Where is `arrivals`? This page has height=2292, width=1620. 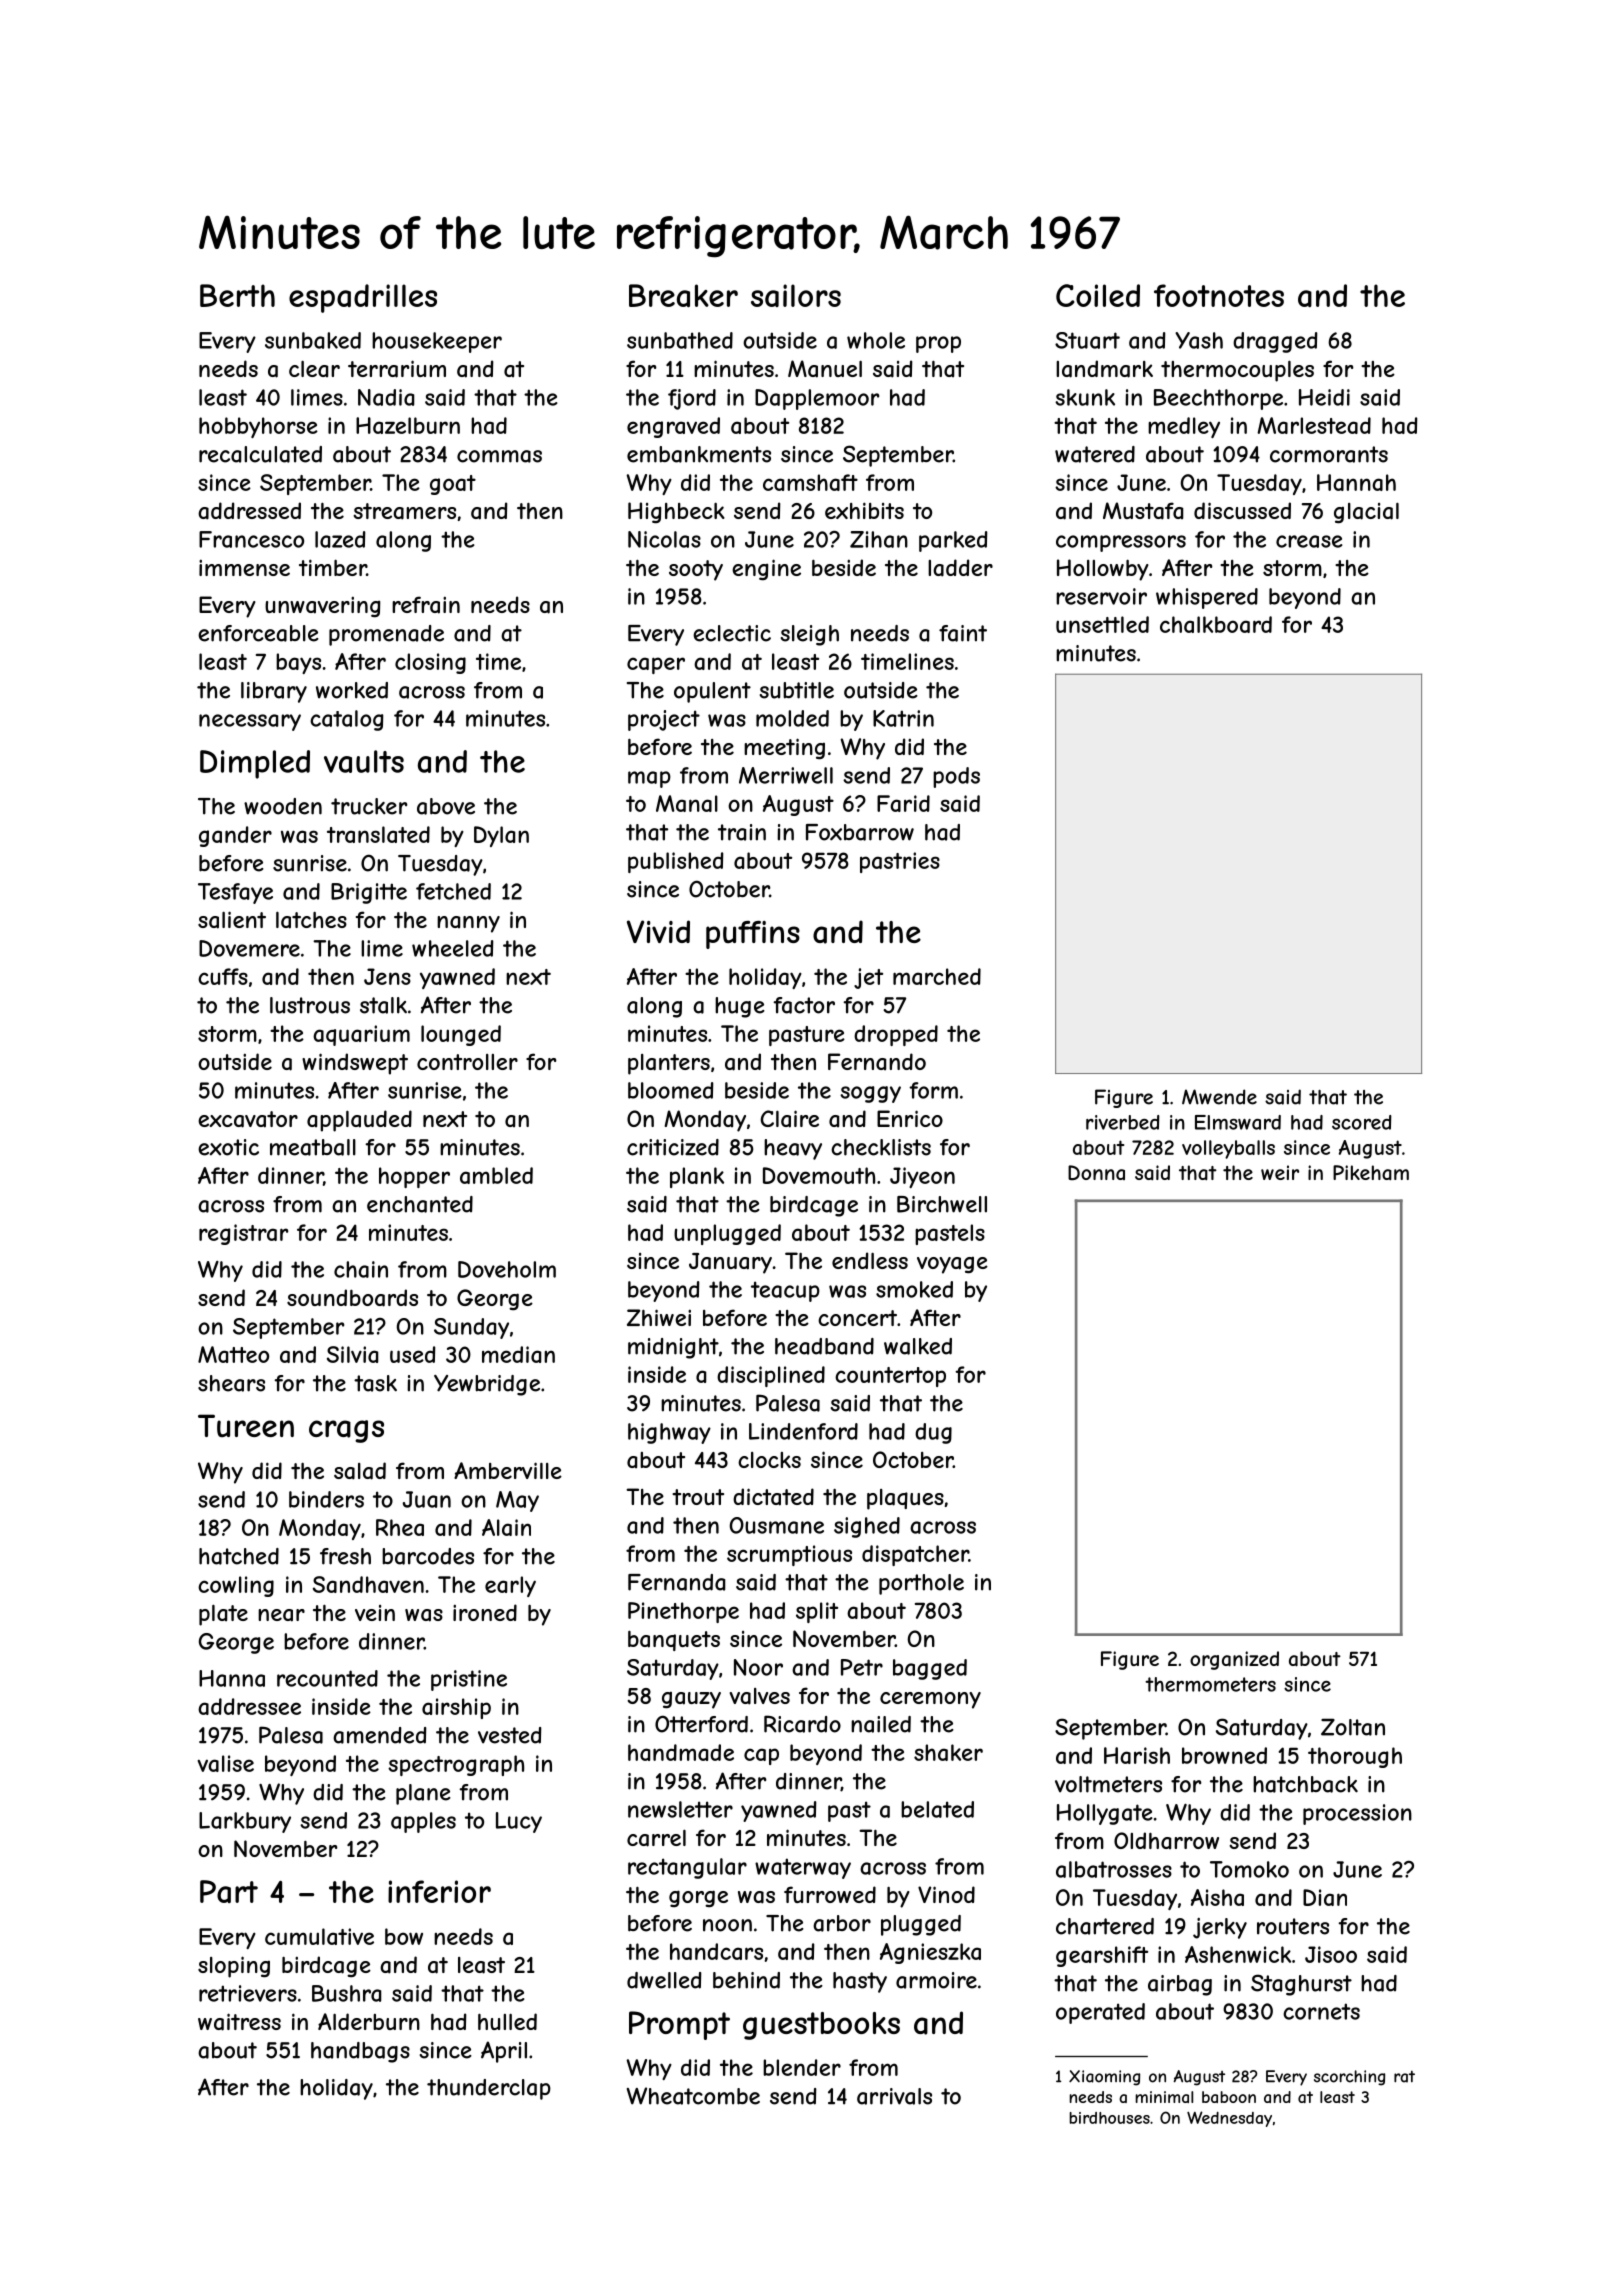
arrivals is located at coordinates (894, 2096).
